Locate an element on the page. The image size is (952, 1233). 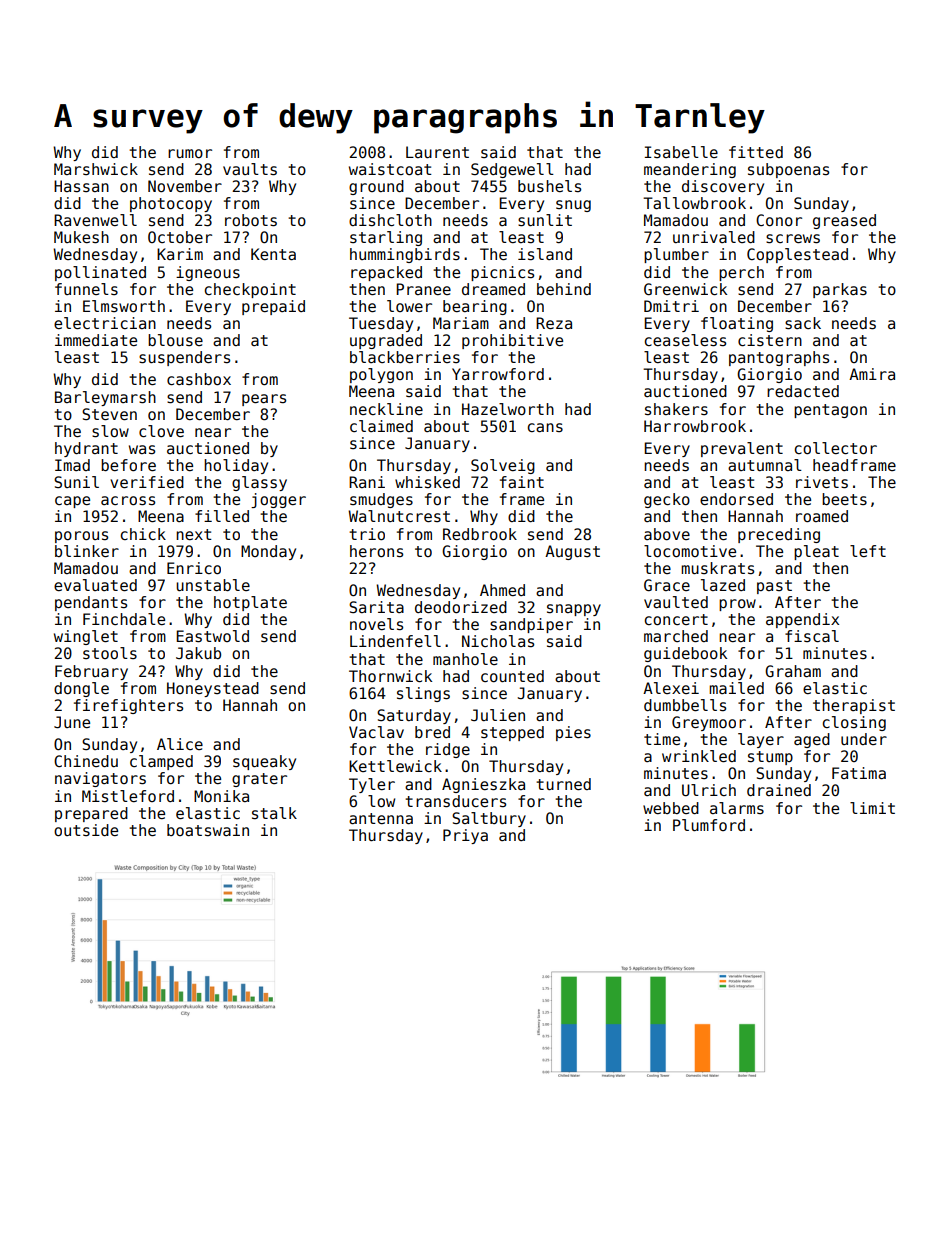
checkpoint is located at coordinates (250, 290).
